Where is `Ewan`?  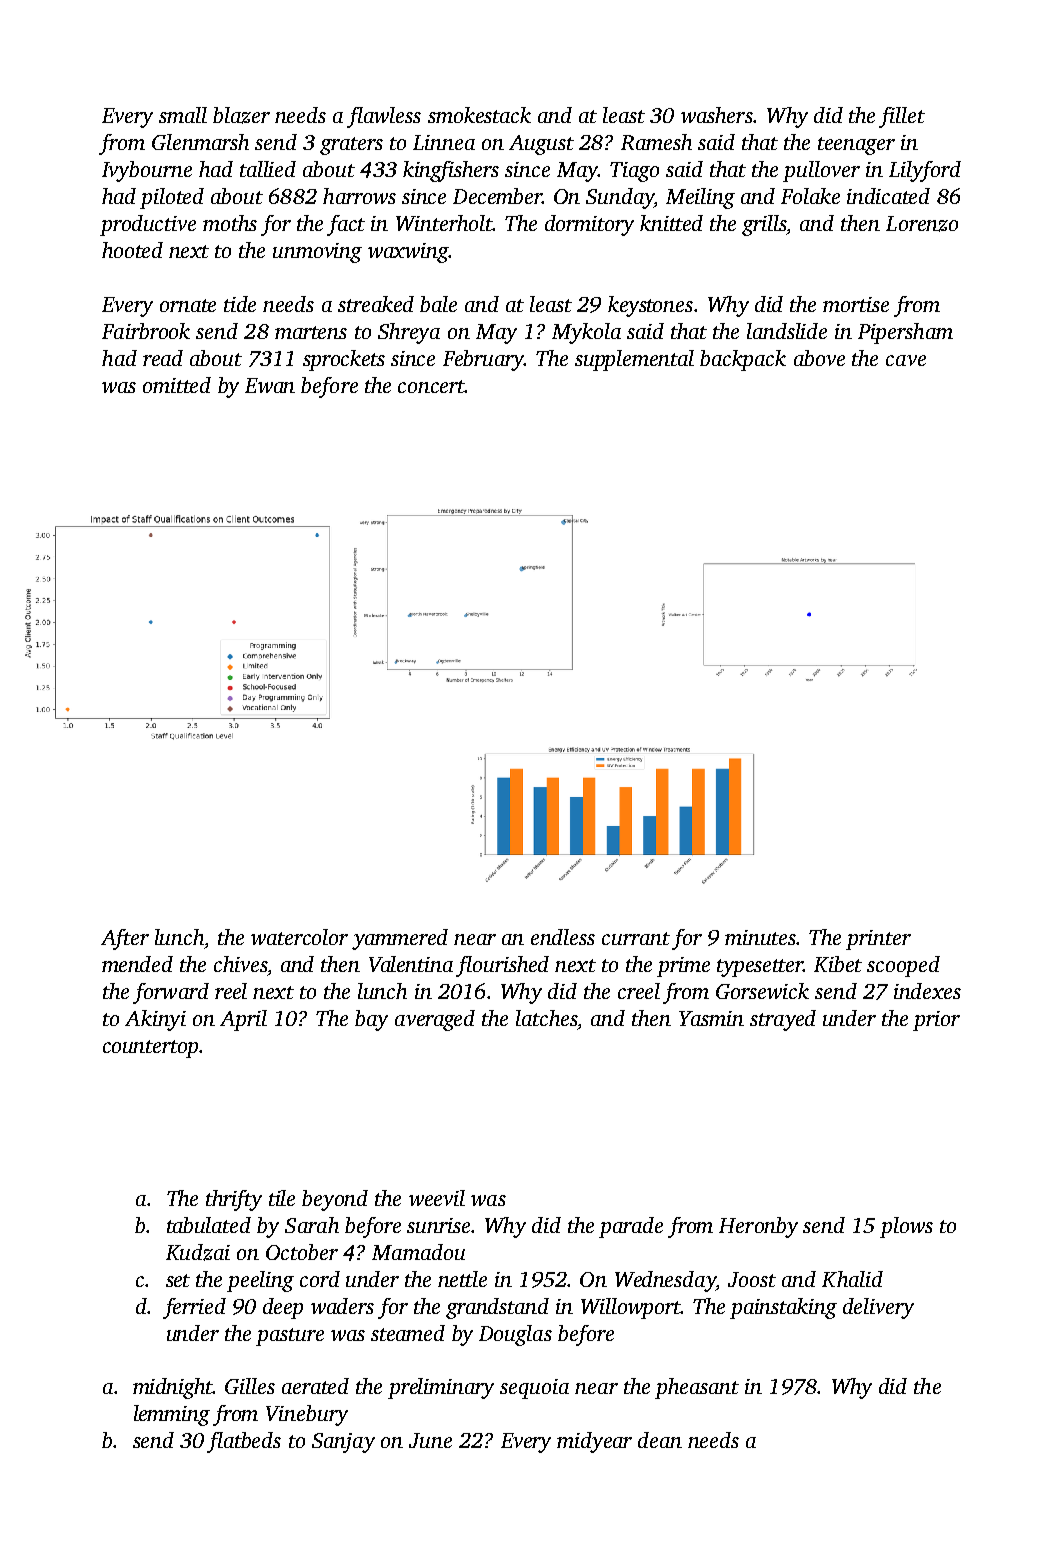
Ewan is located at coordinates (270, 385).
